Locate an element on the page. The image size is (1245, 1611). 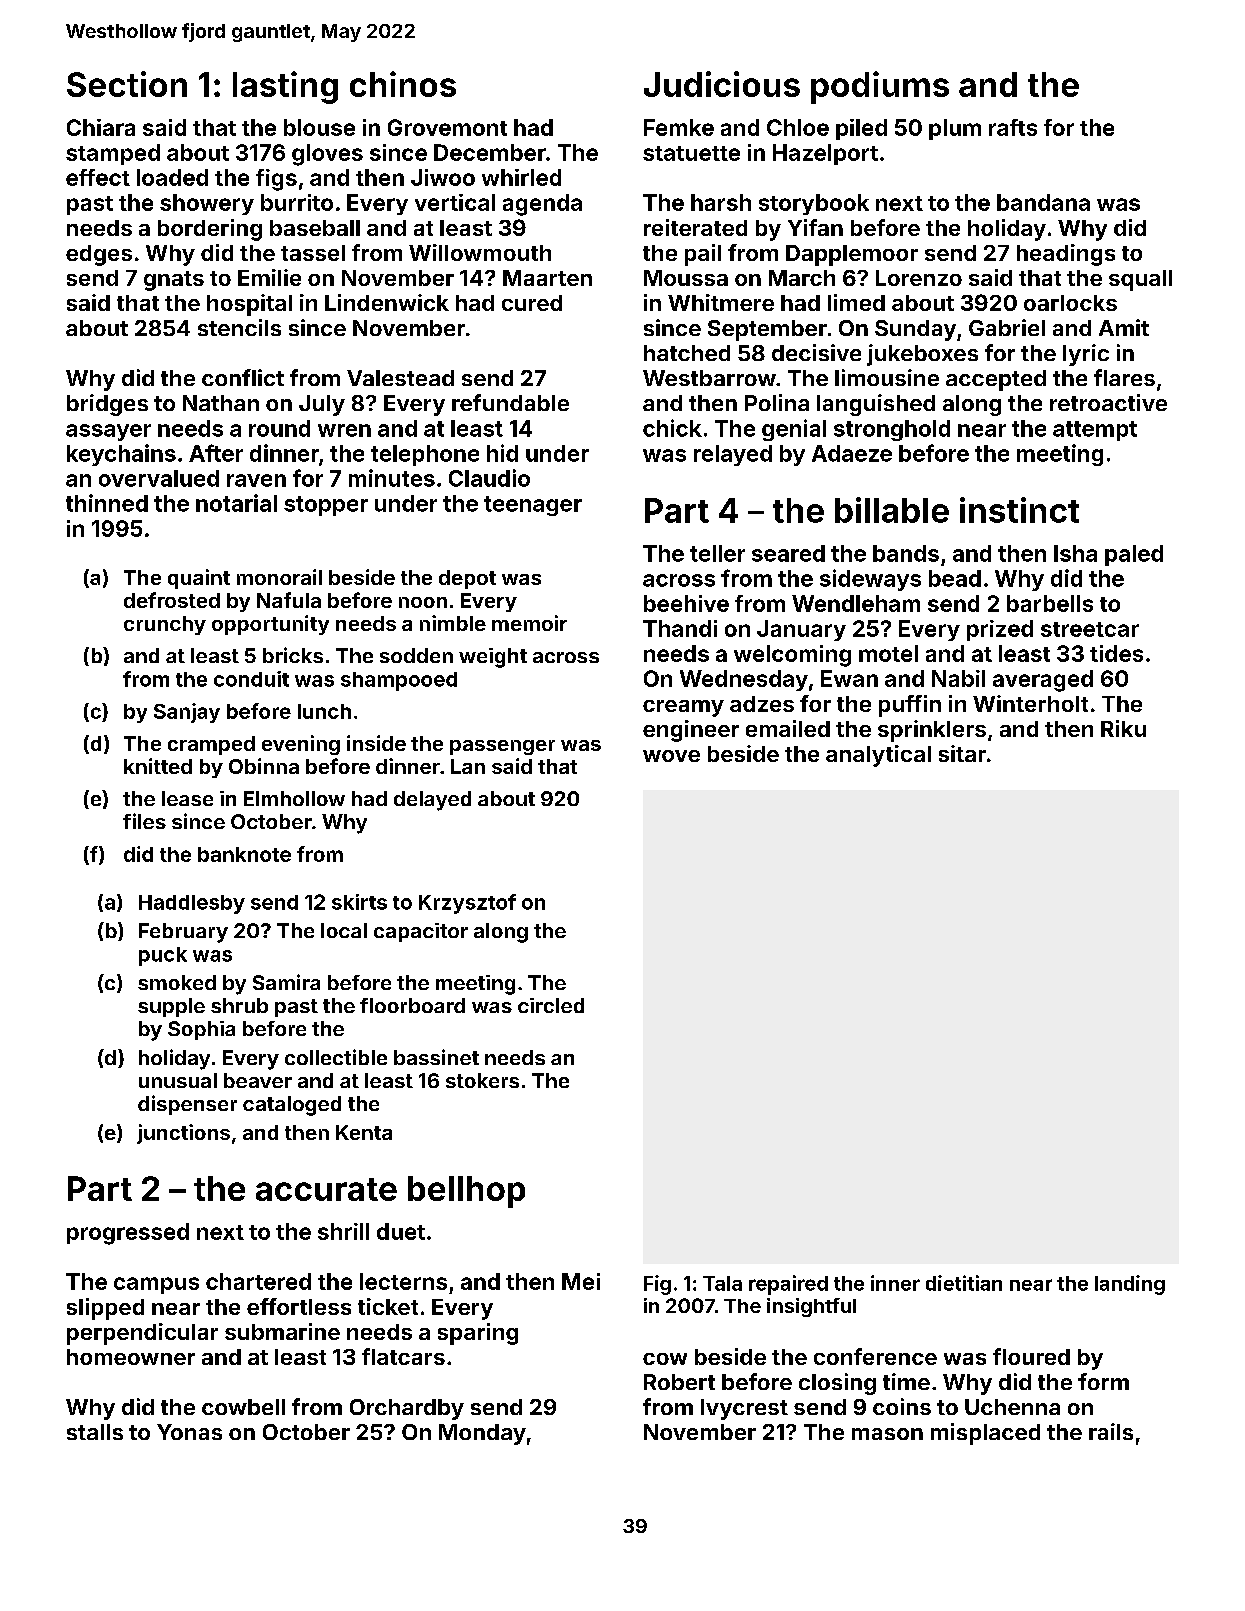
loaded is located at coordinates (172, 177).
